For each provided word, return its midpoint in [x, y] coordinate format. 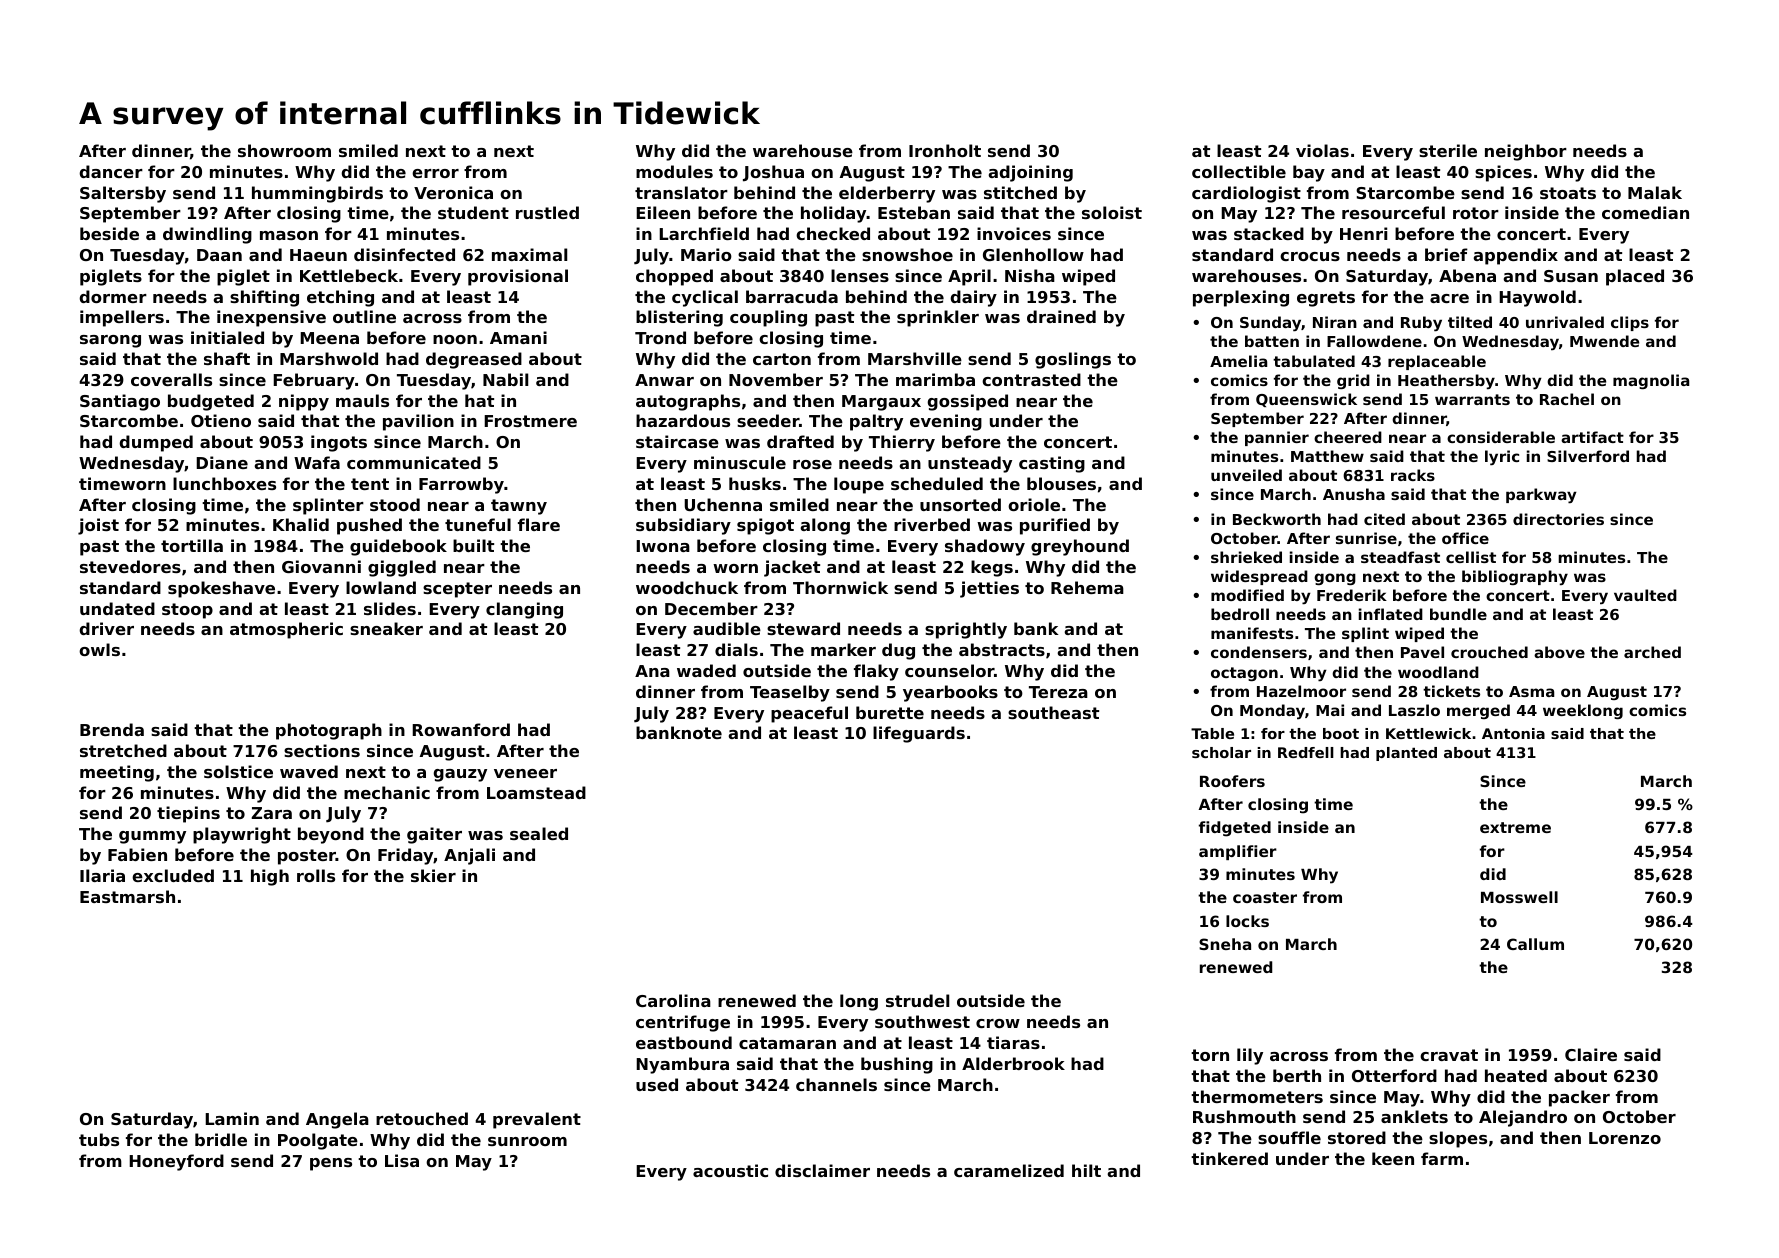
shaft [227, 358]
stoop [187, 611]
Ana [652, 671]
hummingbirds [317, 194]
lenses [860, 275]
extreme [1515, 827]
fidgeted [1235, 829]
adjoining [1031, 173]
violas [1322, 150]
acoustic [730, 1170]
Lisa [402, 1160]
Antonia [1513, 733]
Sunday [1270, 323]
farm [1442, 1158]
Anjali [469, 856]
